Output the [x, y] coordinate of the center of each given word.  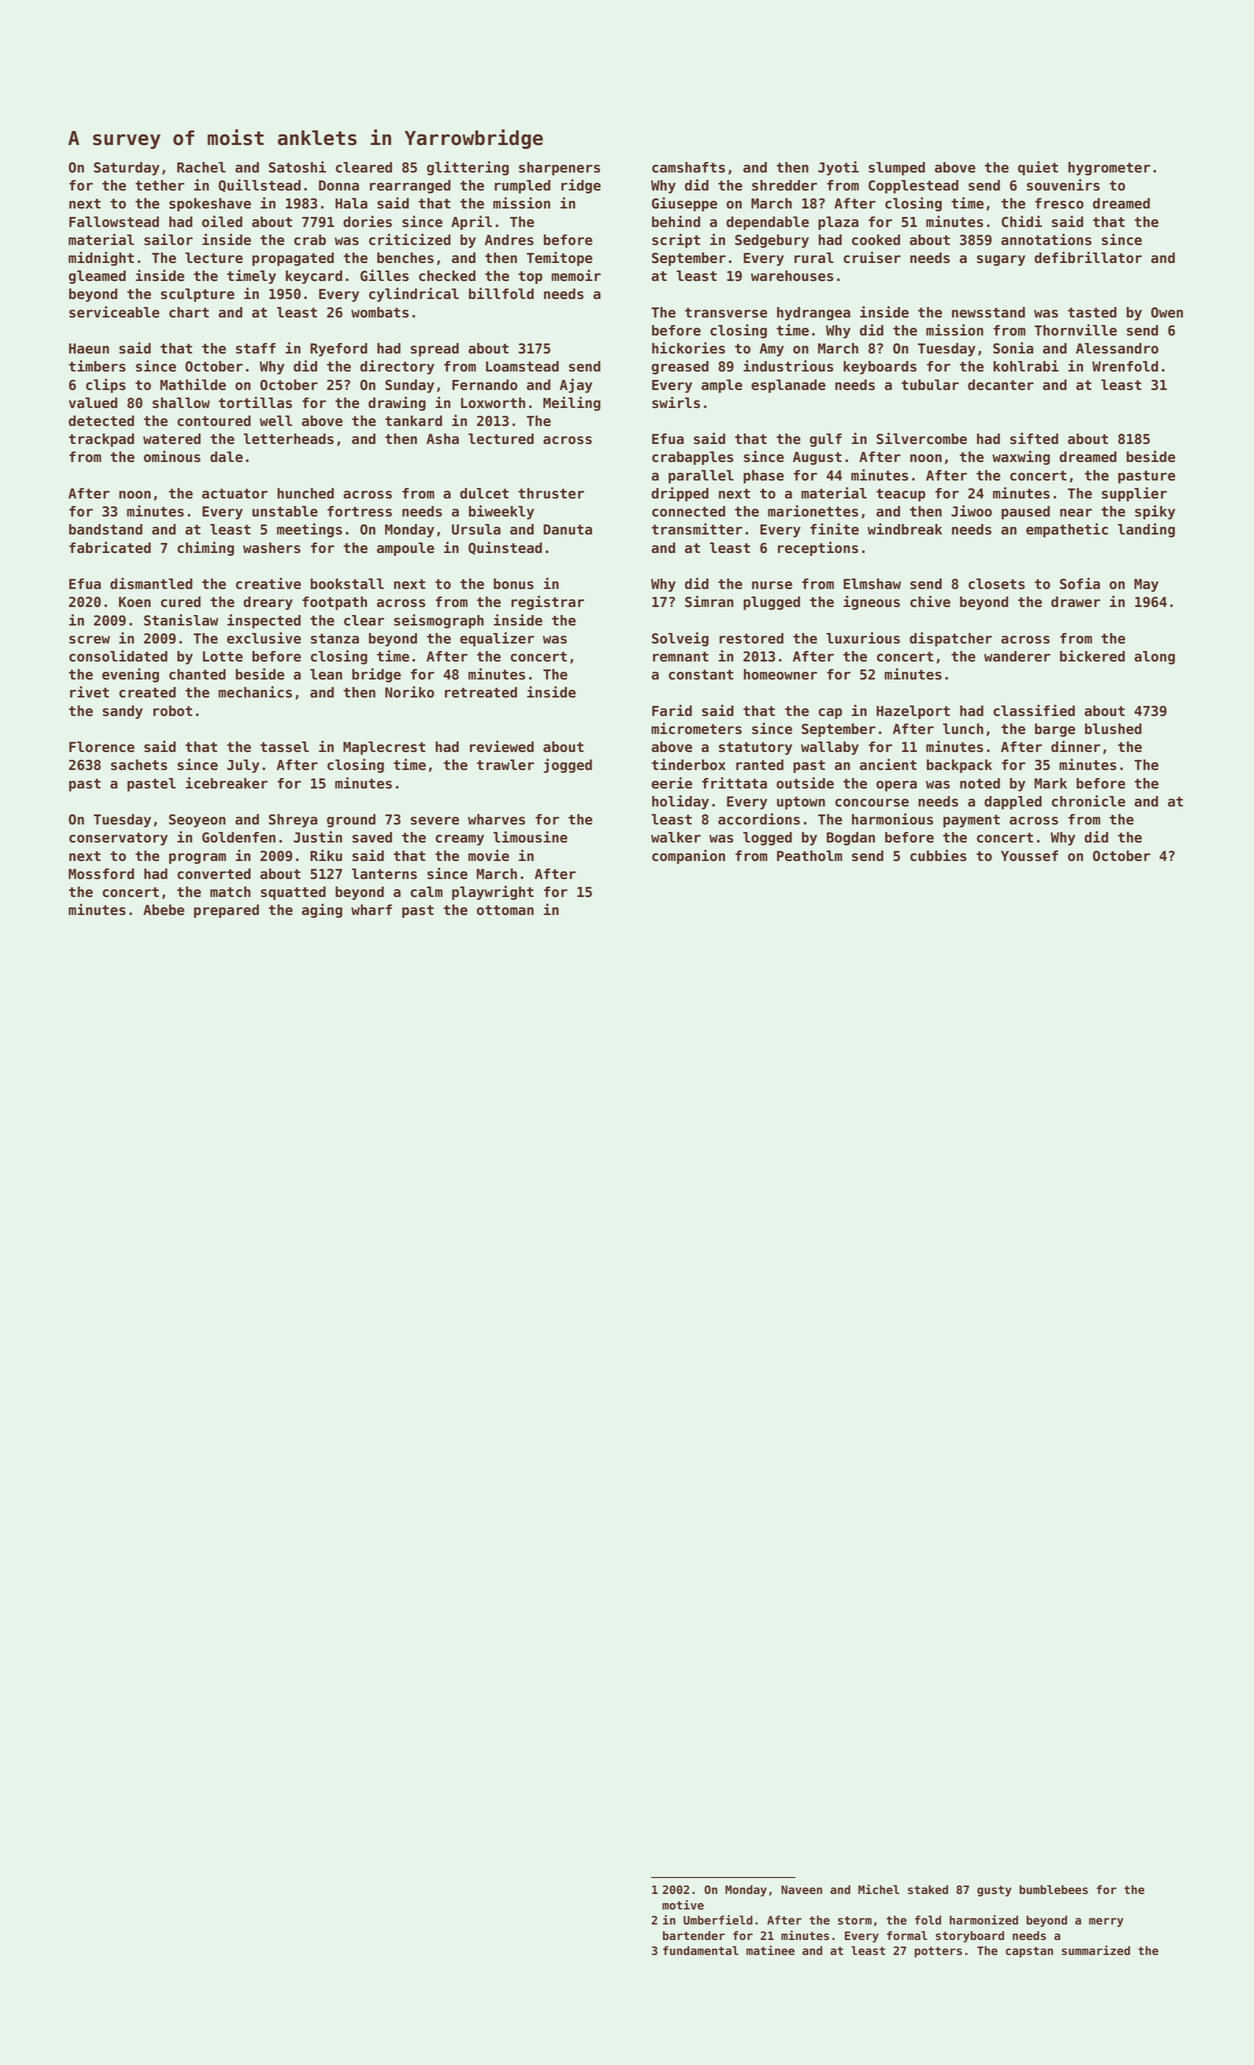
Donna [339, 185]
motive [683, 1905]
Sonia [1013, 348]
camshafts [688, 167]
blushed [1113, 728]
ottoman [505, 910]
